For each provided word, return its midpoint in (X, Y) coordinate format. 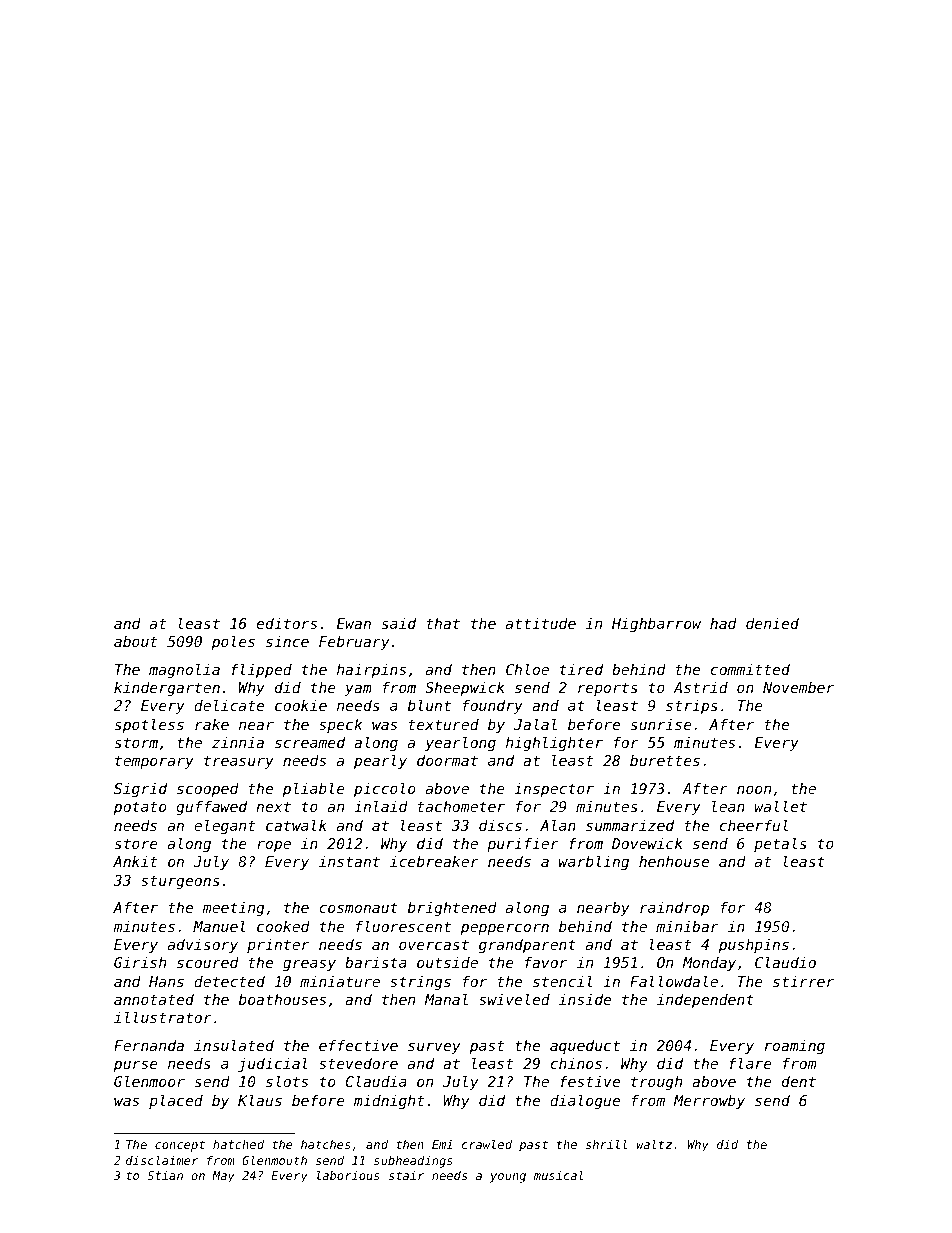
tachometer (461, 806)
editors (287, 623)
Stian (165, 1175)
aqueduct (585, 1047)
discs (500, 825)
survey (434, 1048)
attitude (541, 623)
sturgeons (180, 882)
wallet (781, 806)
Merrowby (709, 1102)
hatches (326, 1144)
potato (140, 808)
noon (754, 790)
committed (750, 669)
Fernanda (149, 1045)
